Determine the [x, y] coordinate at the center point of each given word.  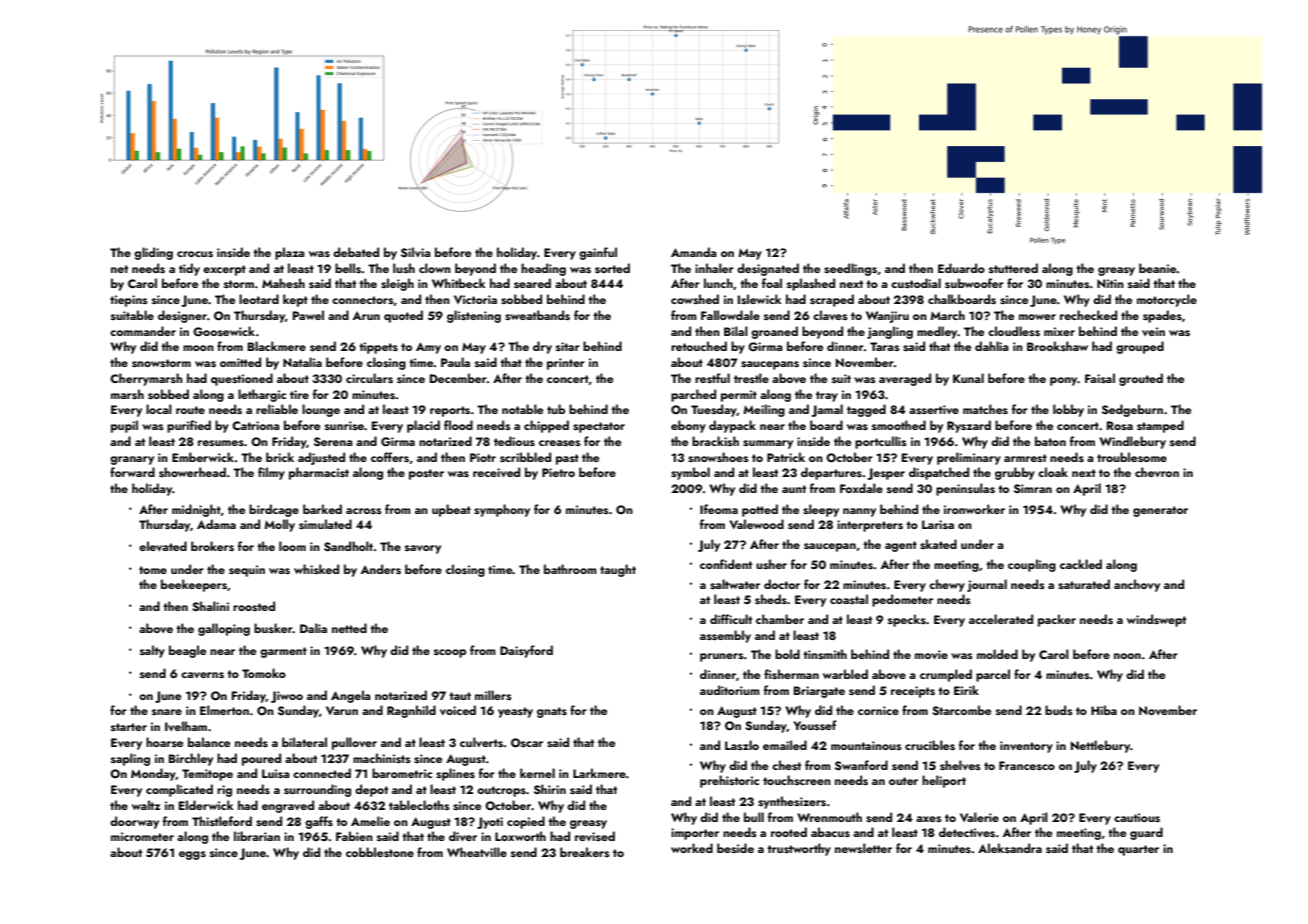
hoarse [164, 742]
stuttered [1013, 268]
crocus [195, 254]
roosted [254, 606]
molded [997, 654]
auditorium [730, 690]
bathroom [570, 569]
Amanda [694, 252]
